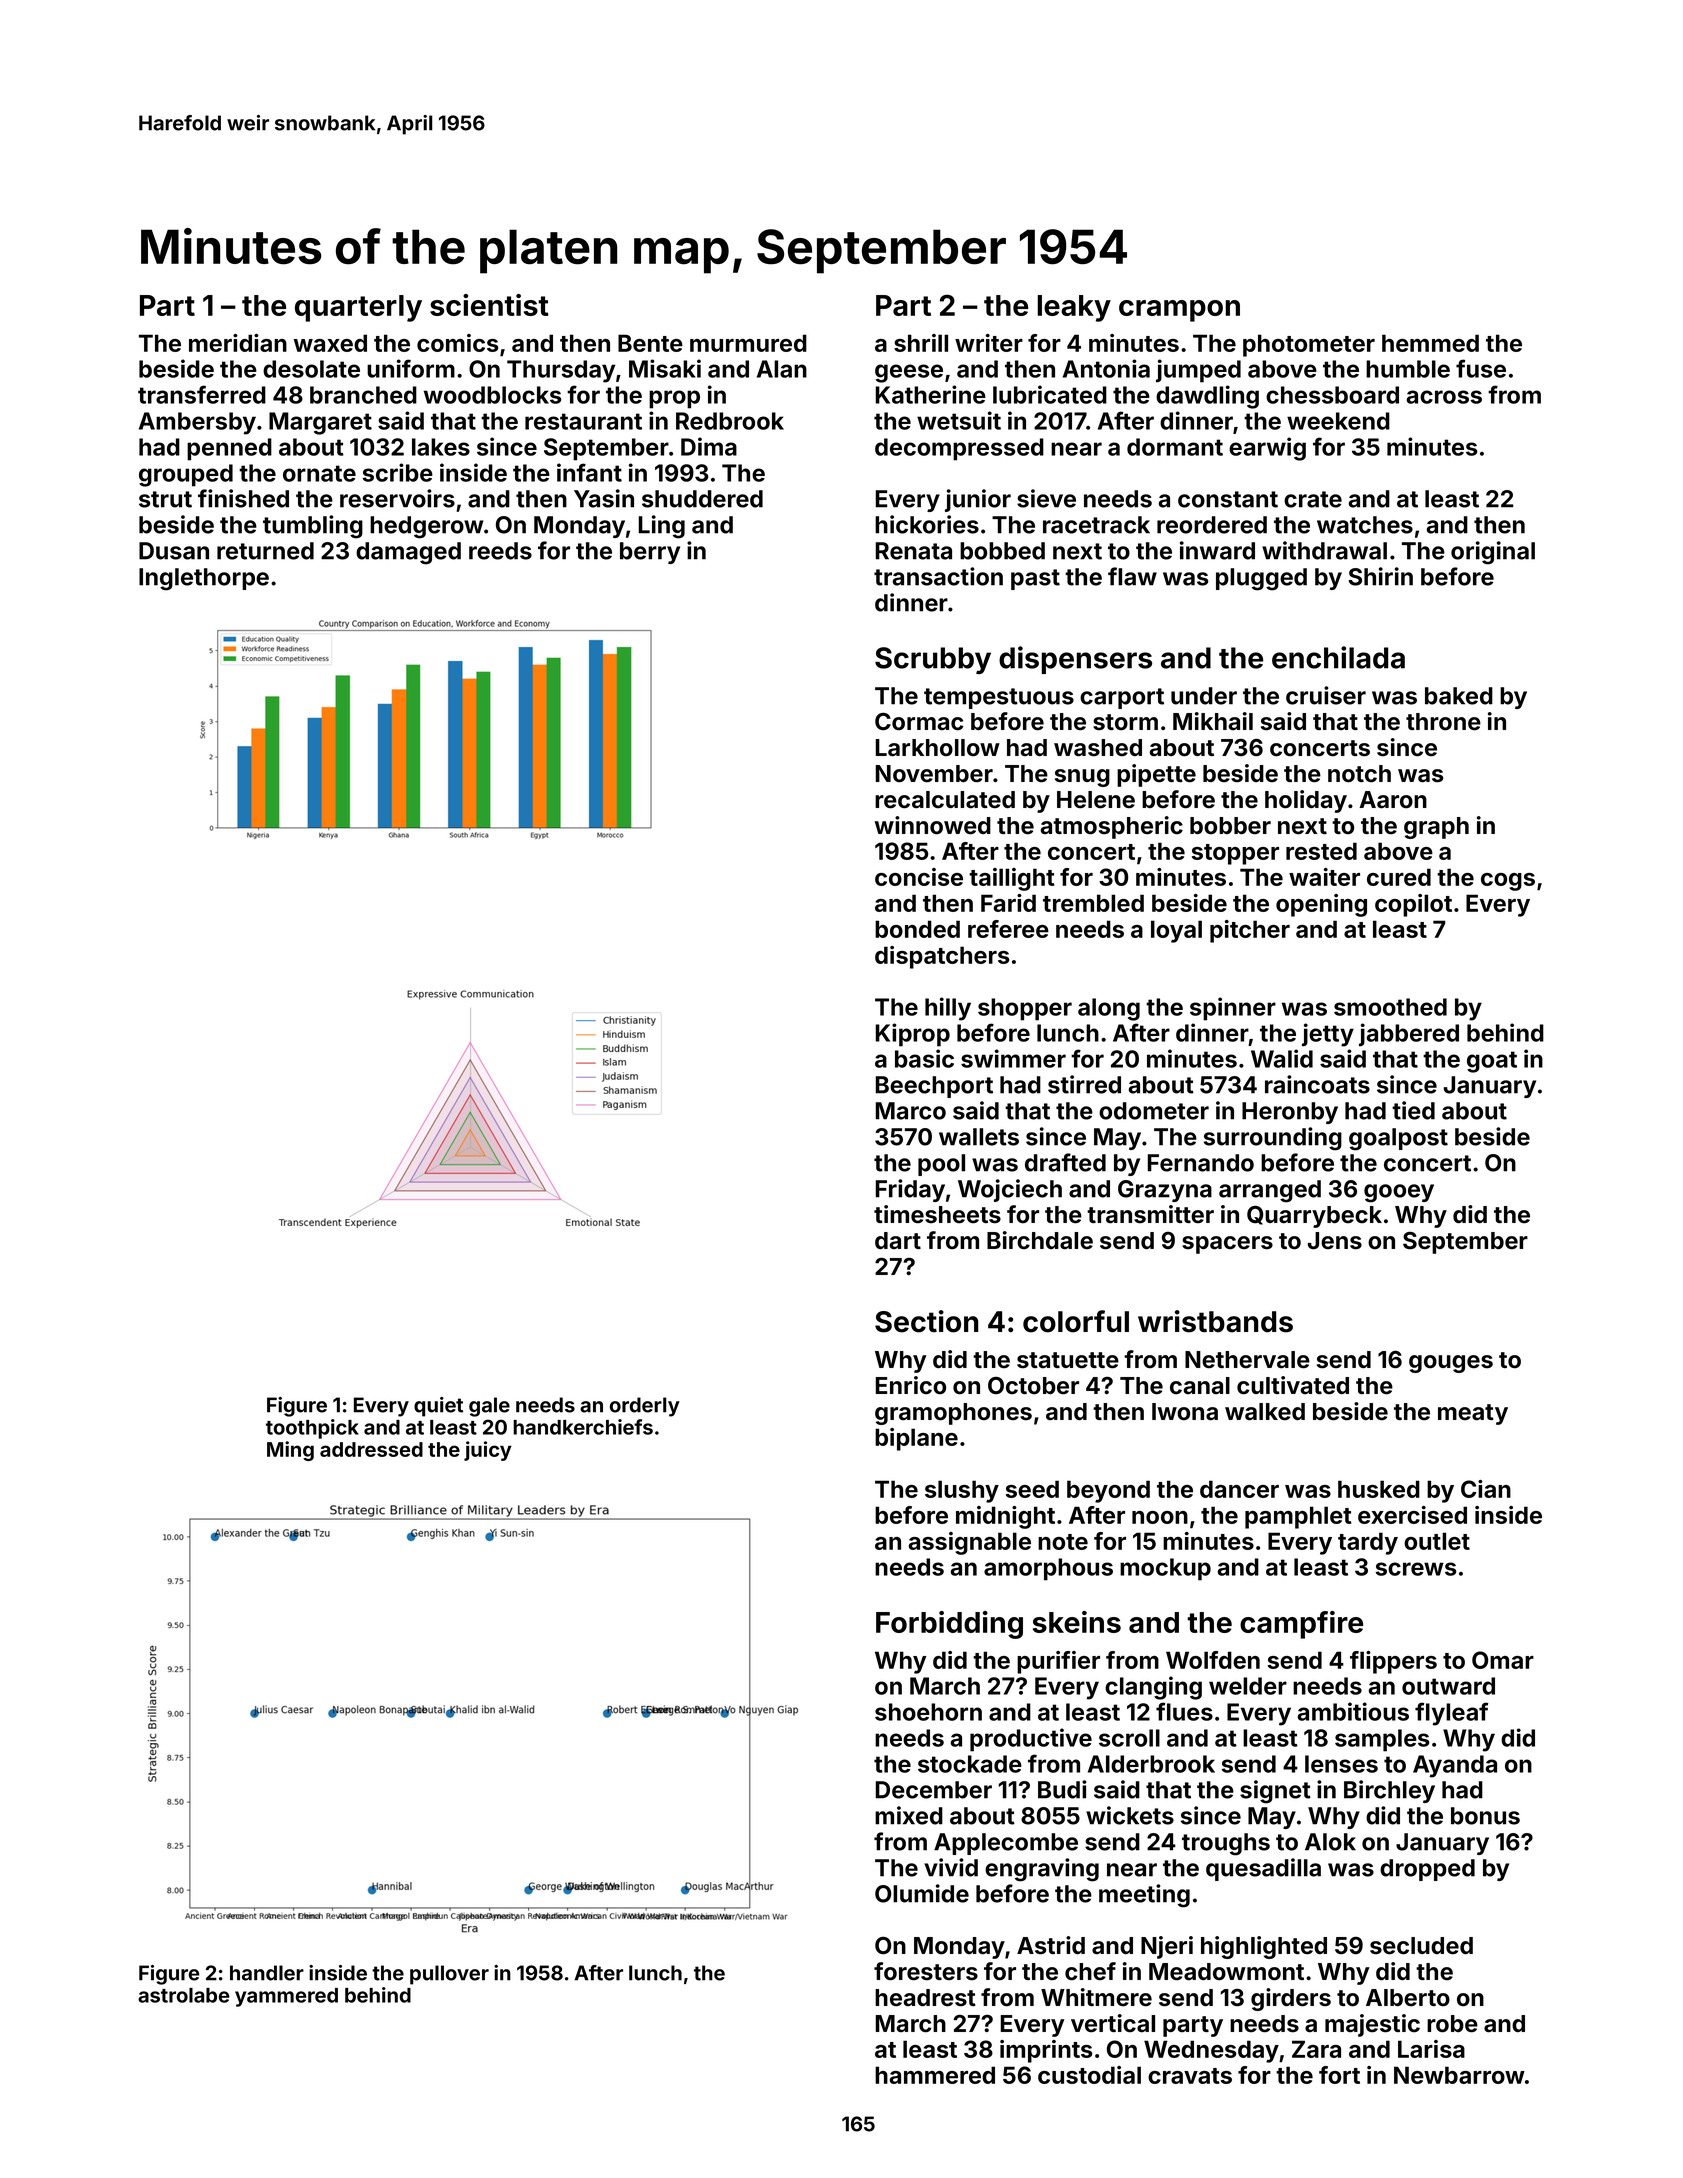 The height and width of the document is (2178, 1683). What do you see at coordinates (183, 1995) in the document?
I see `astrolabe` at bounding box center [183, 1995].
